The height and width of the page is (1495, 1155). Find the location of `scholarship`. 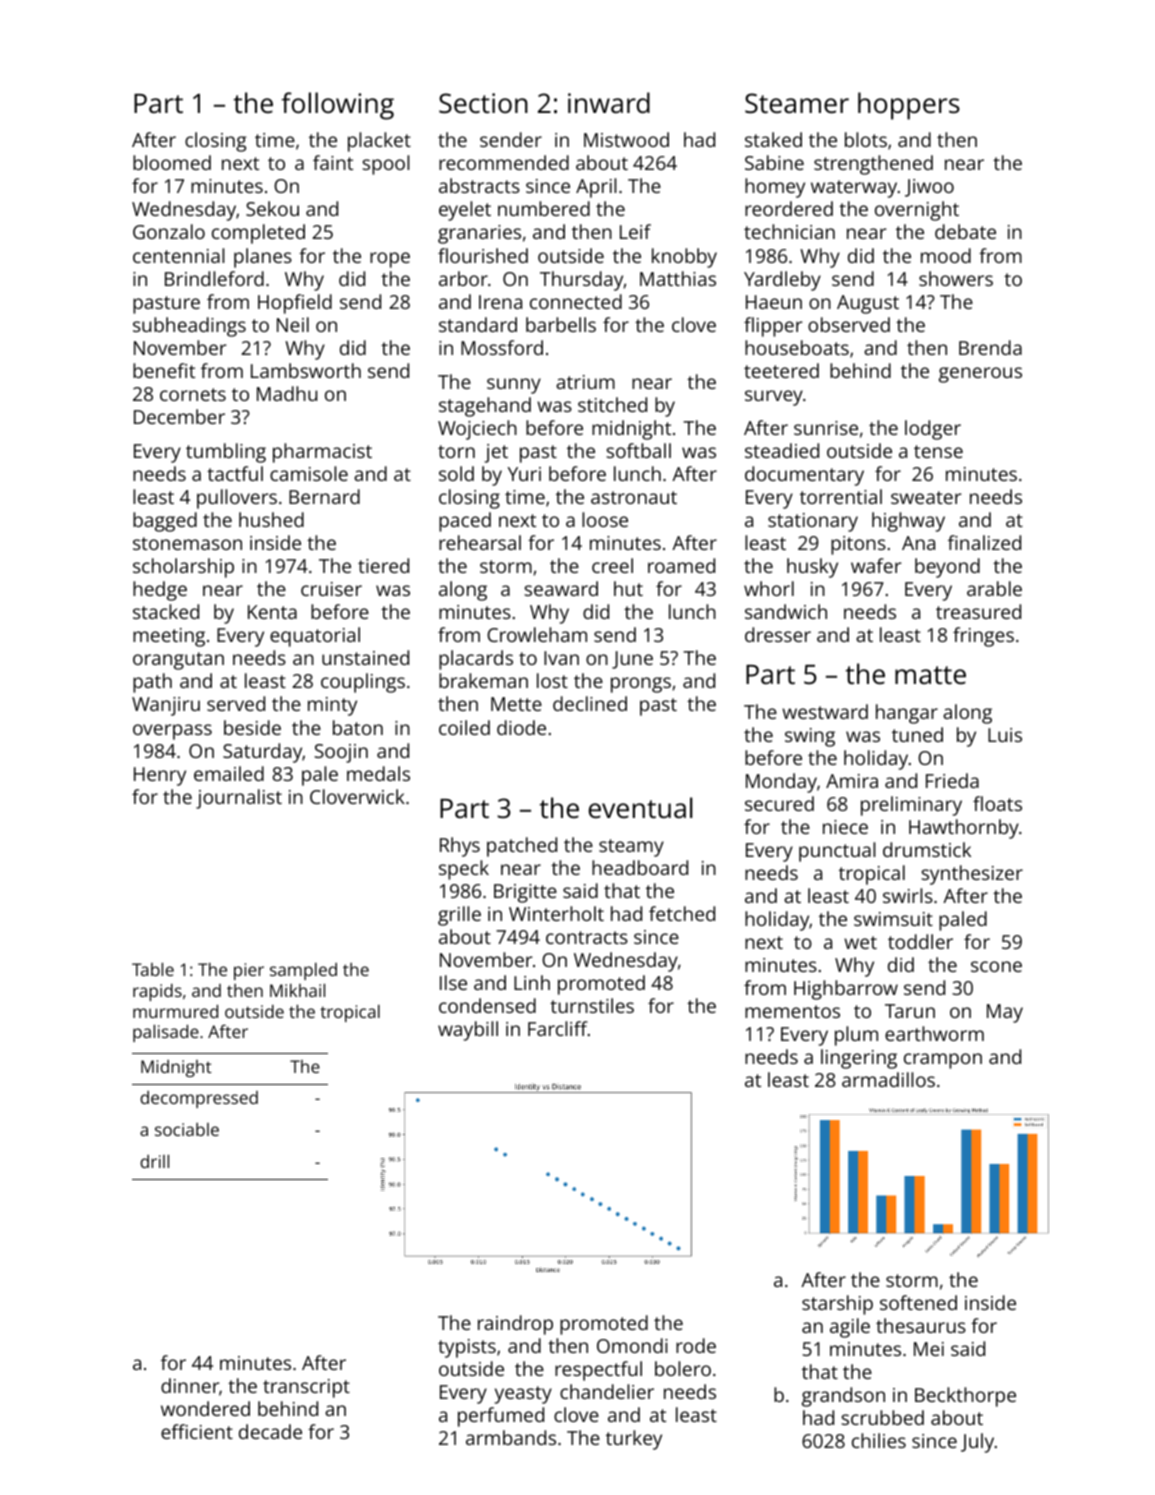

scholarship is located at coordinates (183, 568).
